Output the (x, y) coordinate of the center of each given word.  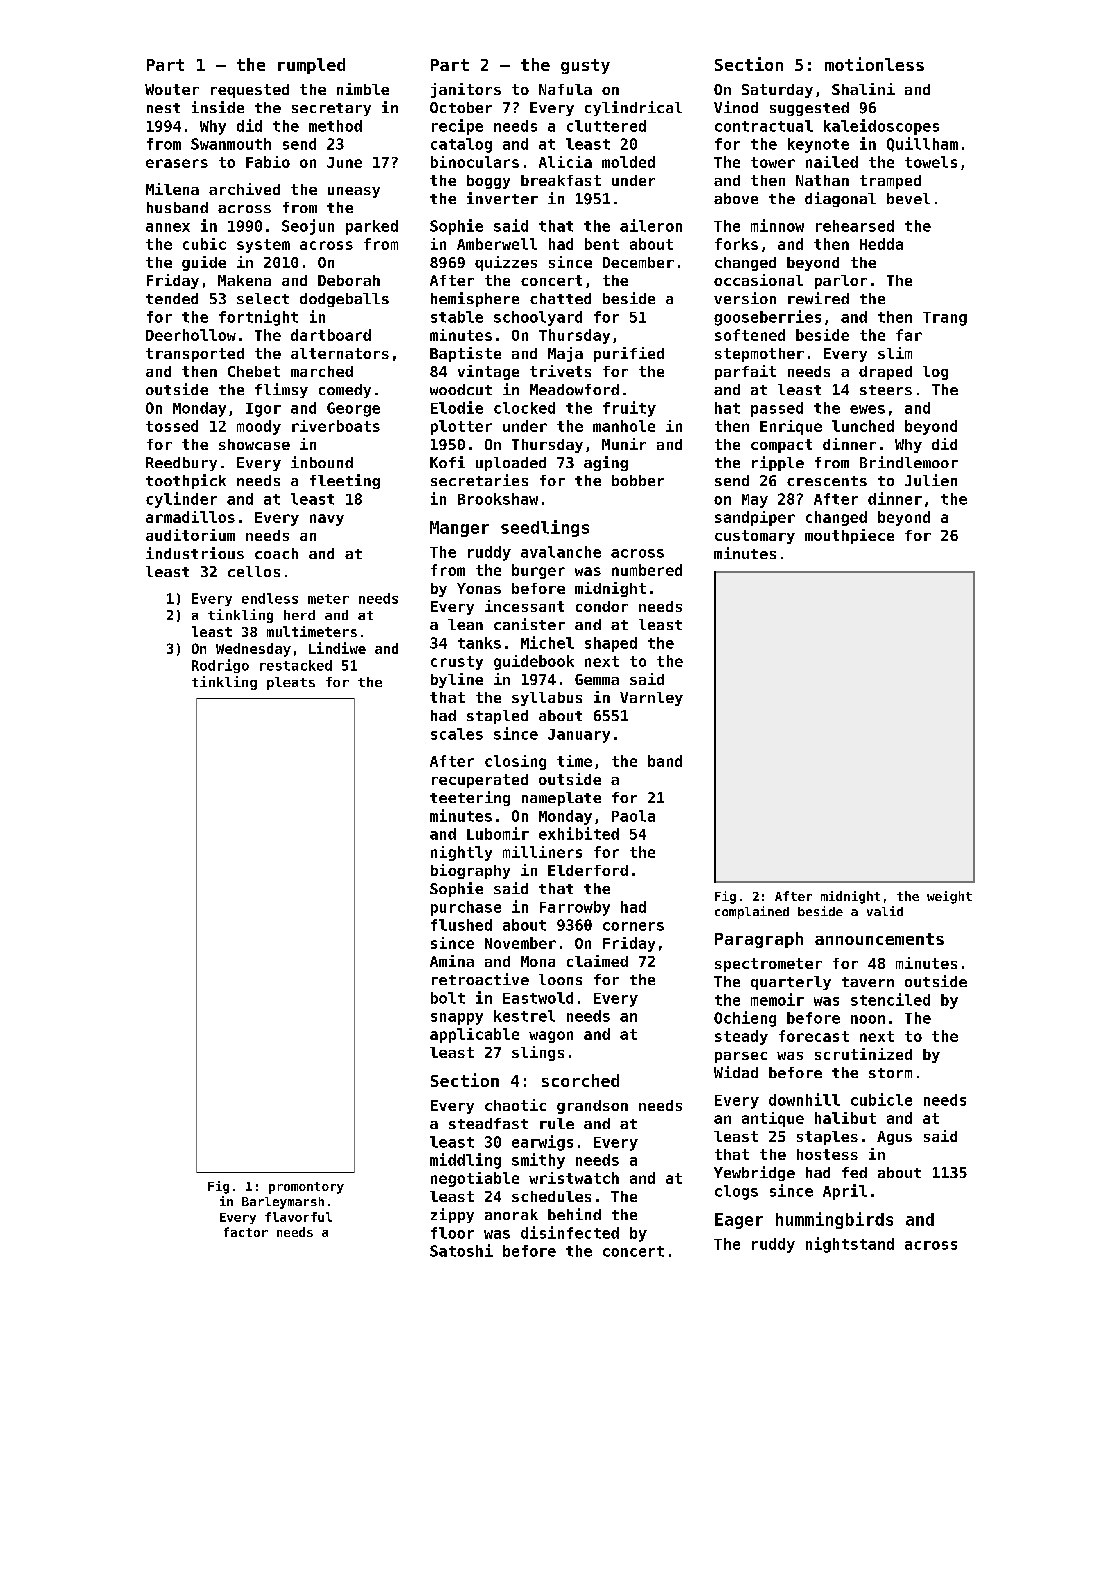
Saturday (777, 91)
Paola (633, 816)
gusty (585, 66)
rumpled (311, 66)
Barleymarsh (283, 1203)
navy (327, 520)
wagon (551, 1037)
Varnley (651, 699)
